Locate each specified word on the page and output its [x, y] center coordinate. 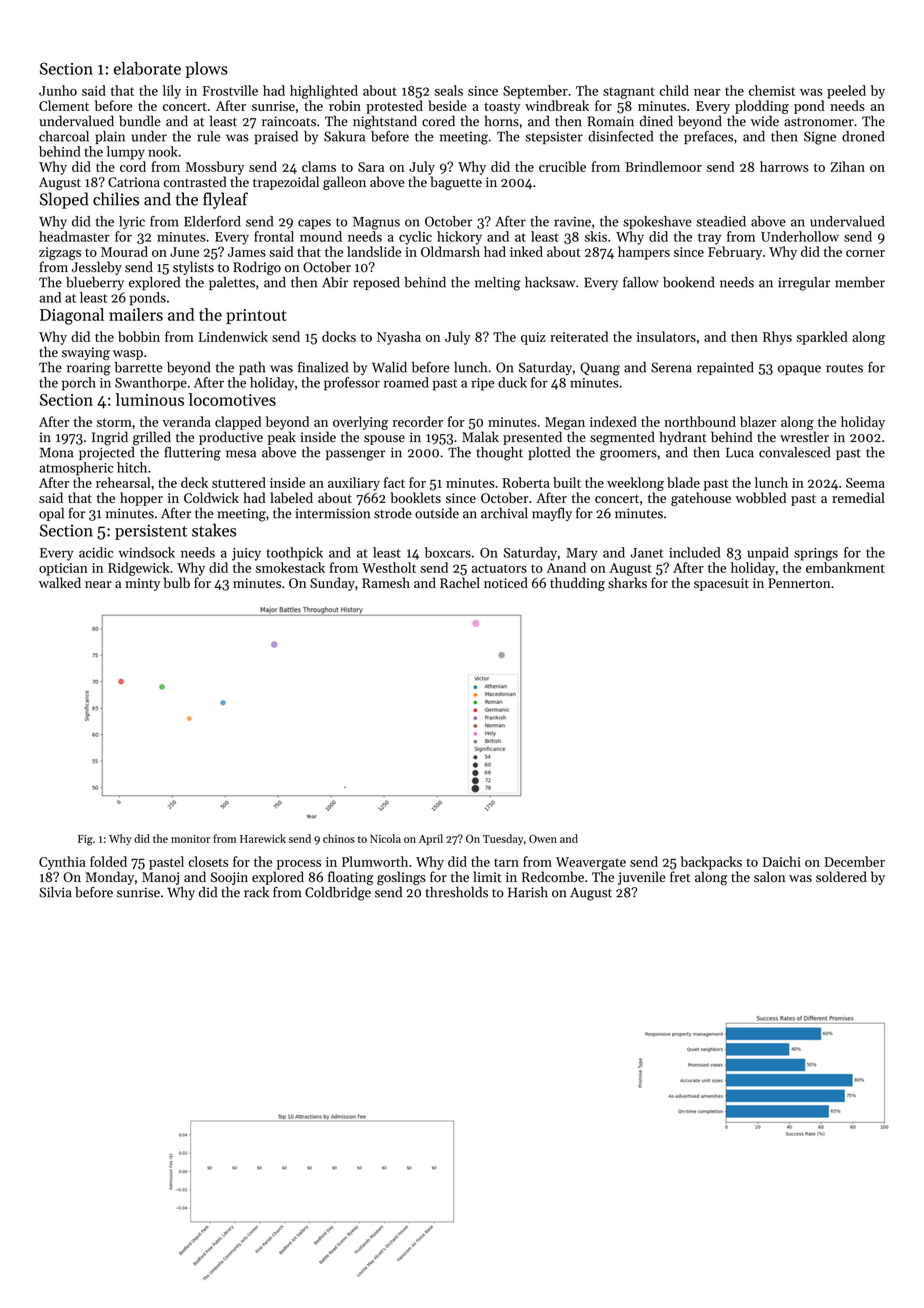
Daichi [782, 861]
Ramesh [386, 582]
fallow [641, 282]
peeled [846, 92]
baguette [456, 183]
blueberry [95, 283]
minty [142, 584]
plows [207, 70]
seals [449, 90]
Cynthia [62, 863]
